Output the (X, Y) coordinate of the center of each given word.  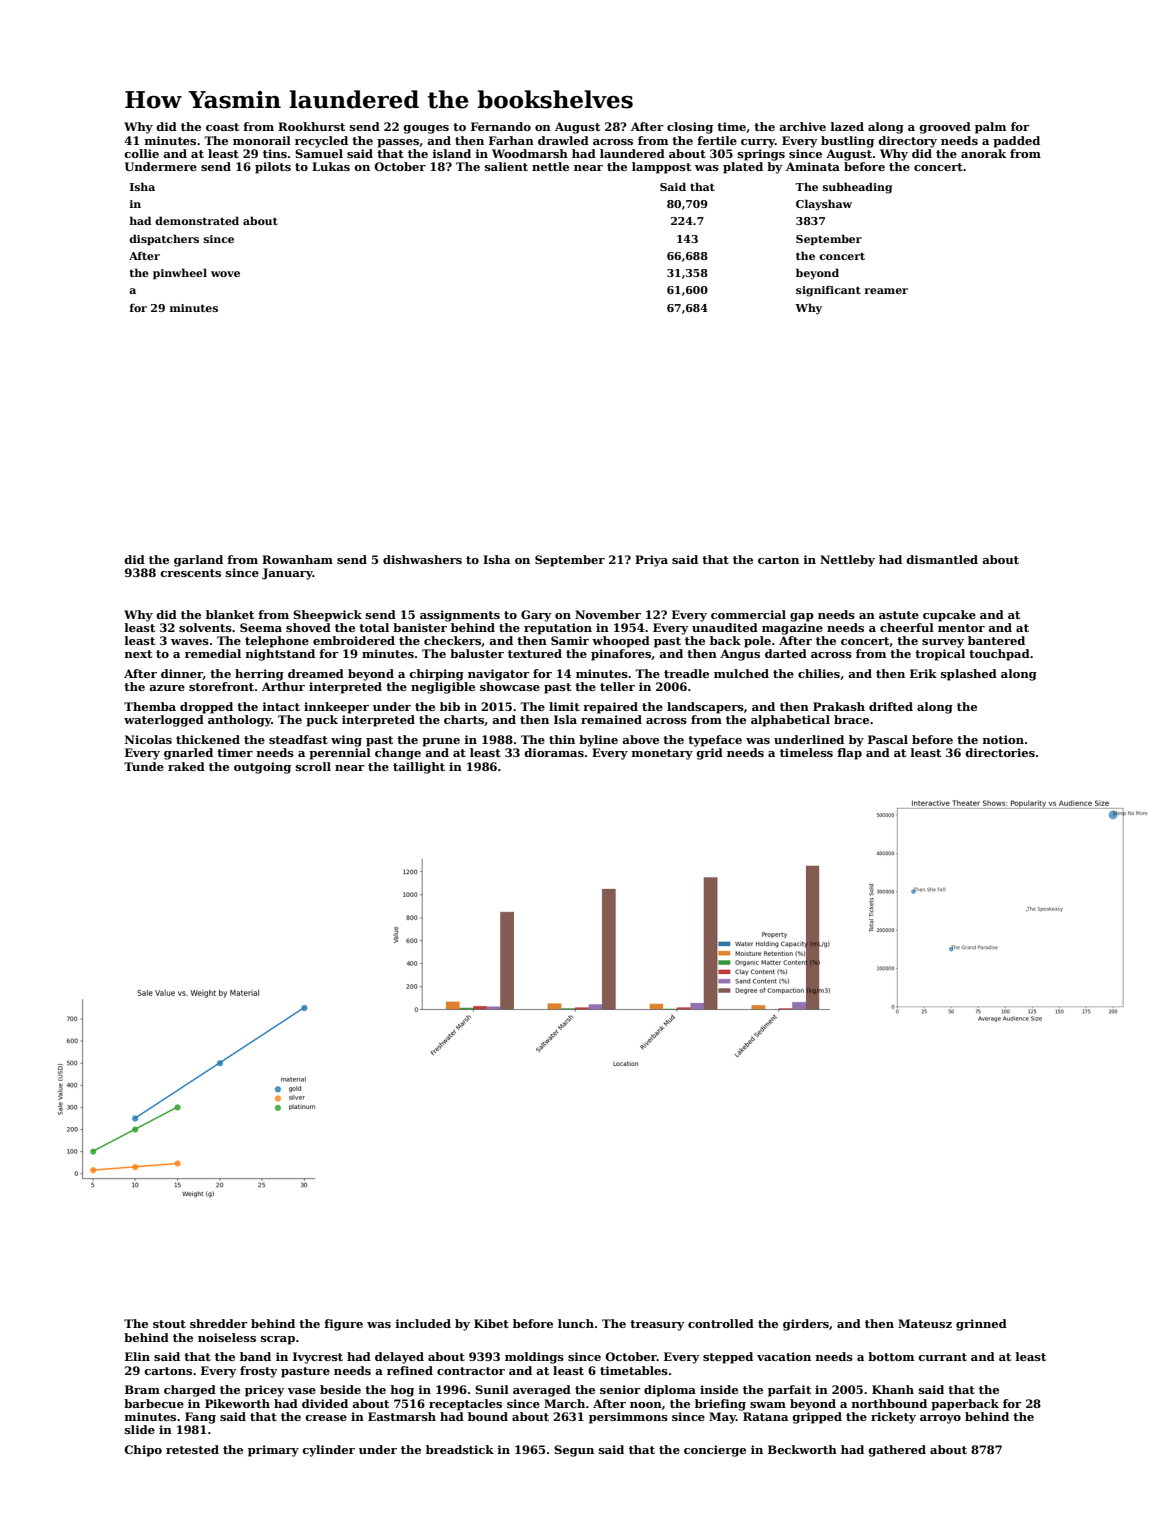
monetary (662, 754)
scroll (313, 766)
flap (849, 754)
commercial (748, 614)
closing (690, 128)
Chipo (143, 1451)
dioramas (554, 752)
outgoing (262, 768)
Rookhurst (311, 126)
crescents (190, 573)
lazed (847, 126)
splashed (969, 675)
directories (1000, 752)
